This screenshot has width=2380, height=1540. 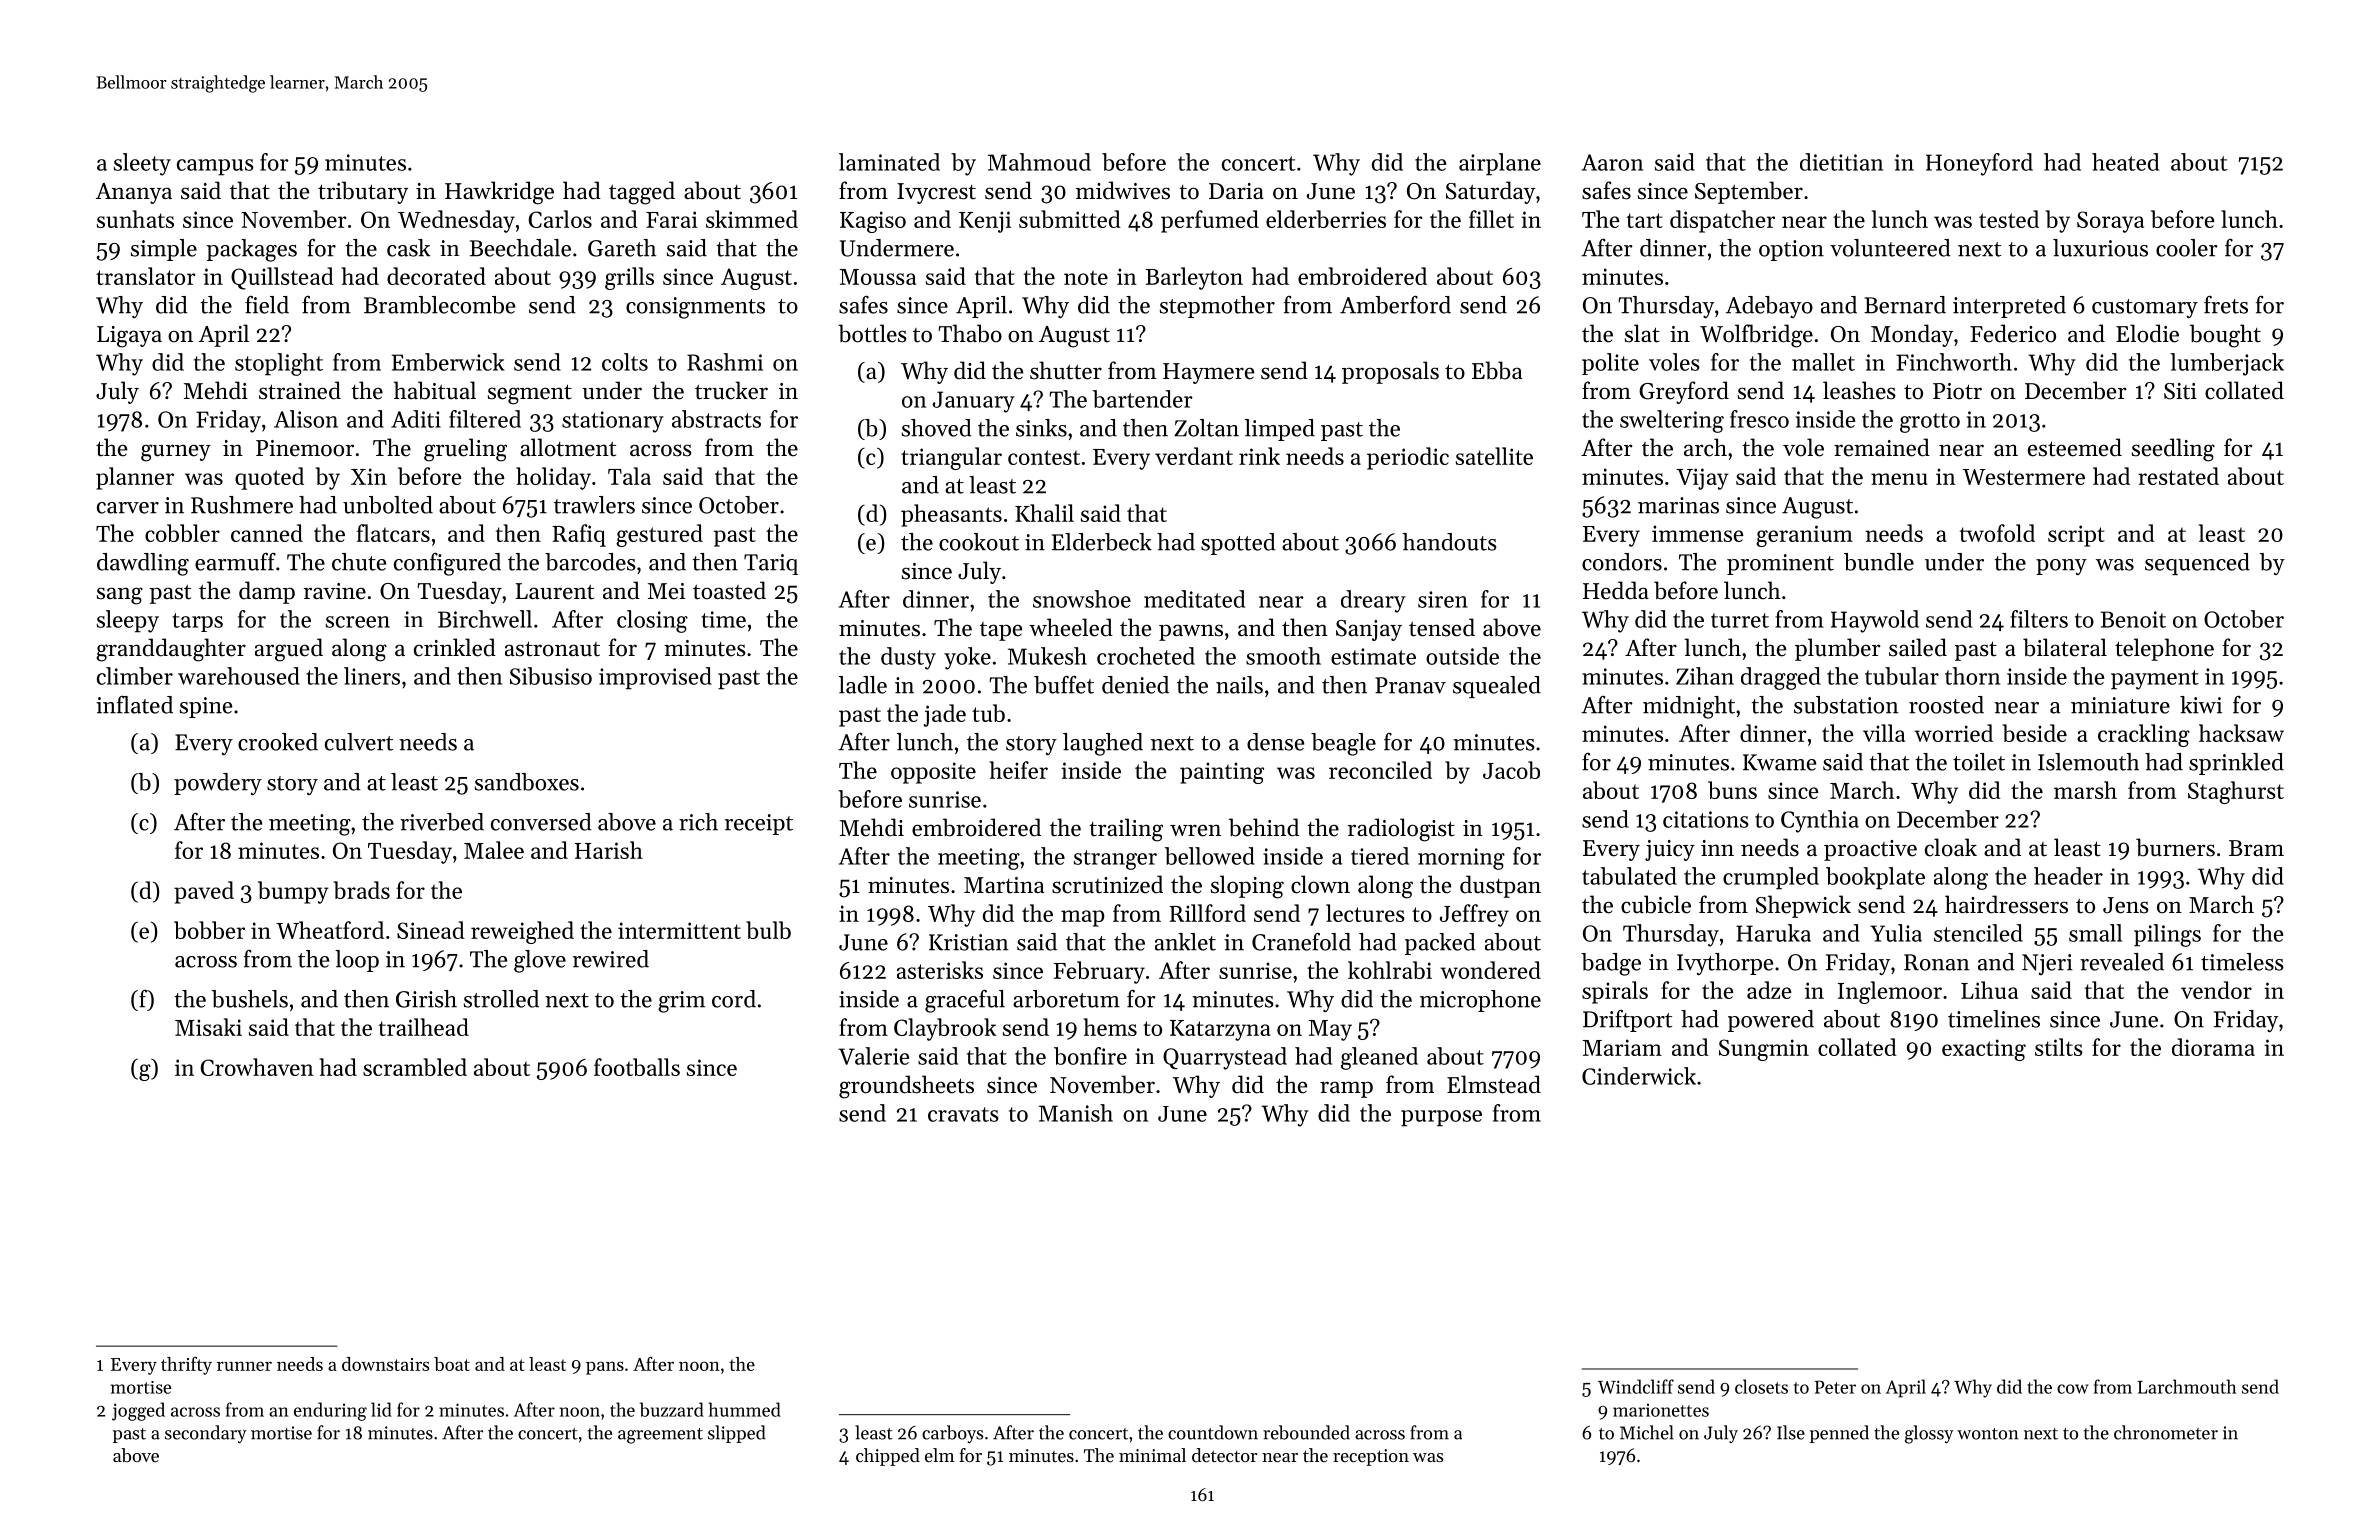 What do you see at coordinates (1884, 733) in the screenshot?
I see `villa` at bounding box center [1884, 733].
